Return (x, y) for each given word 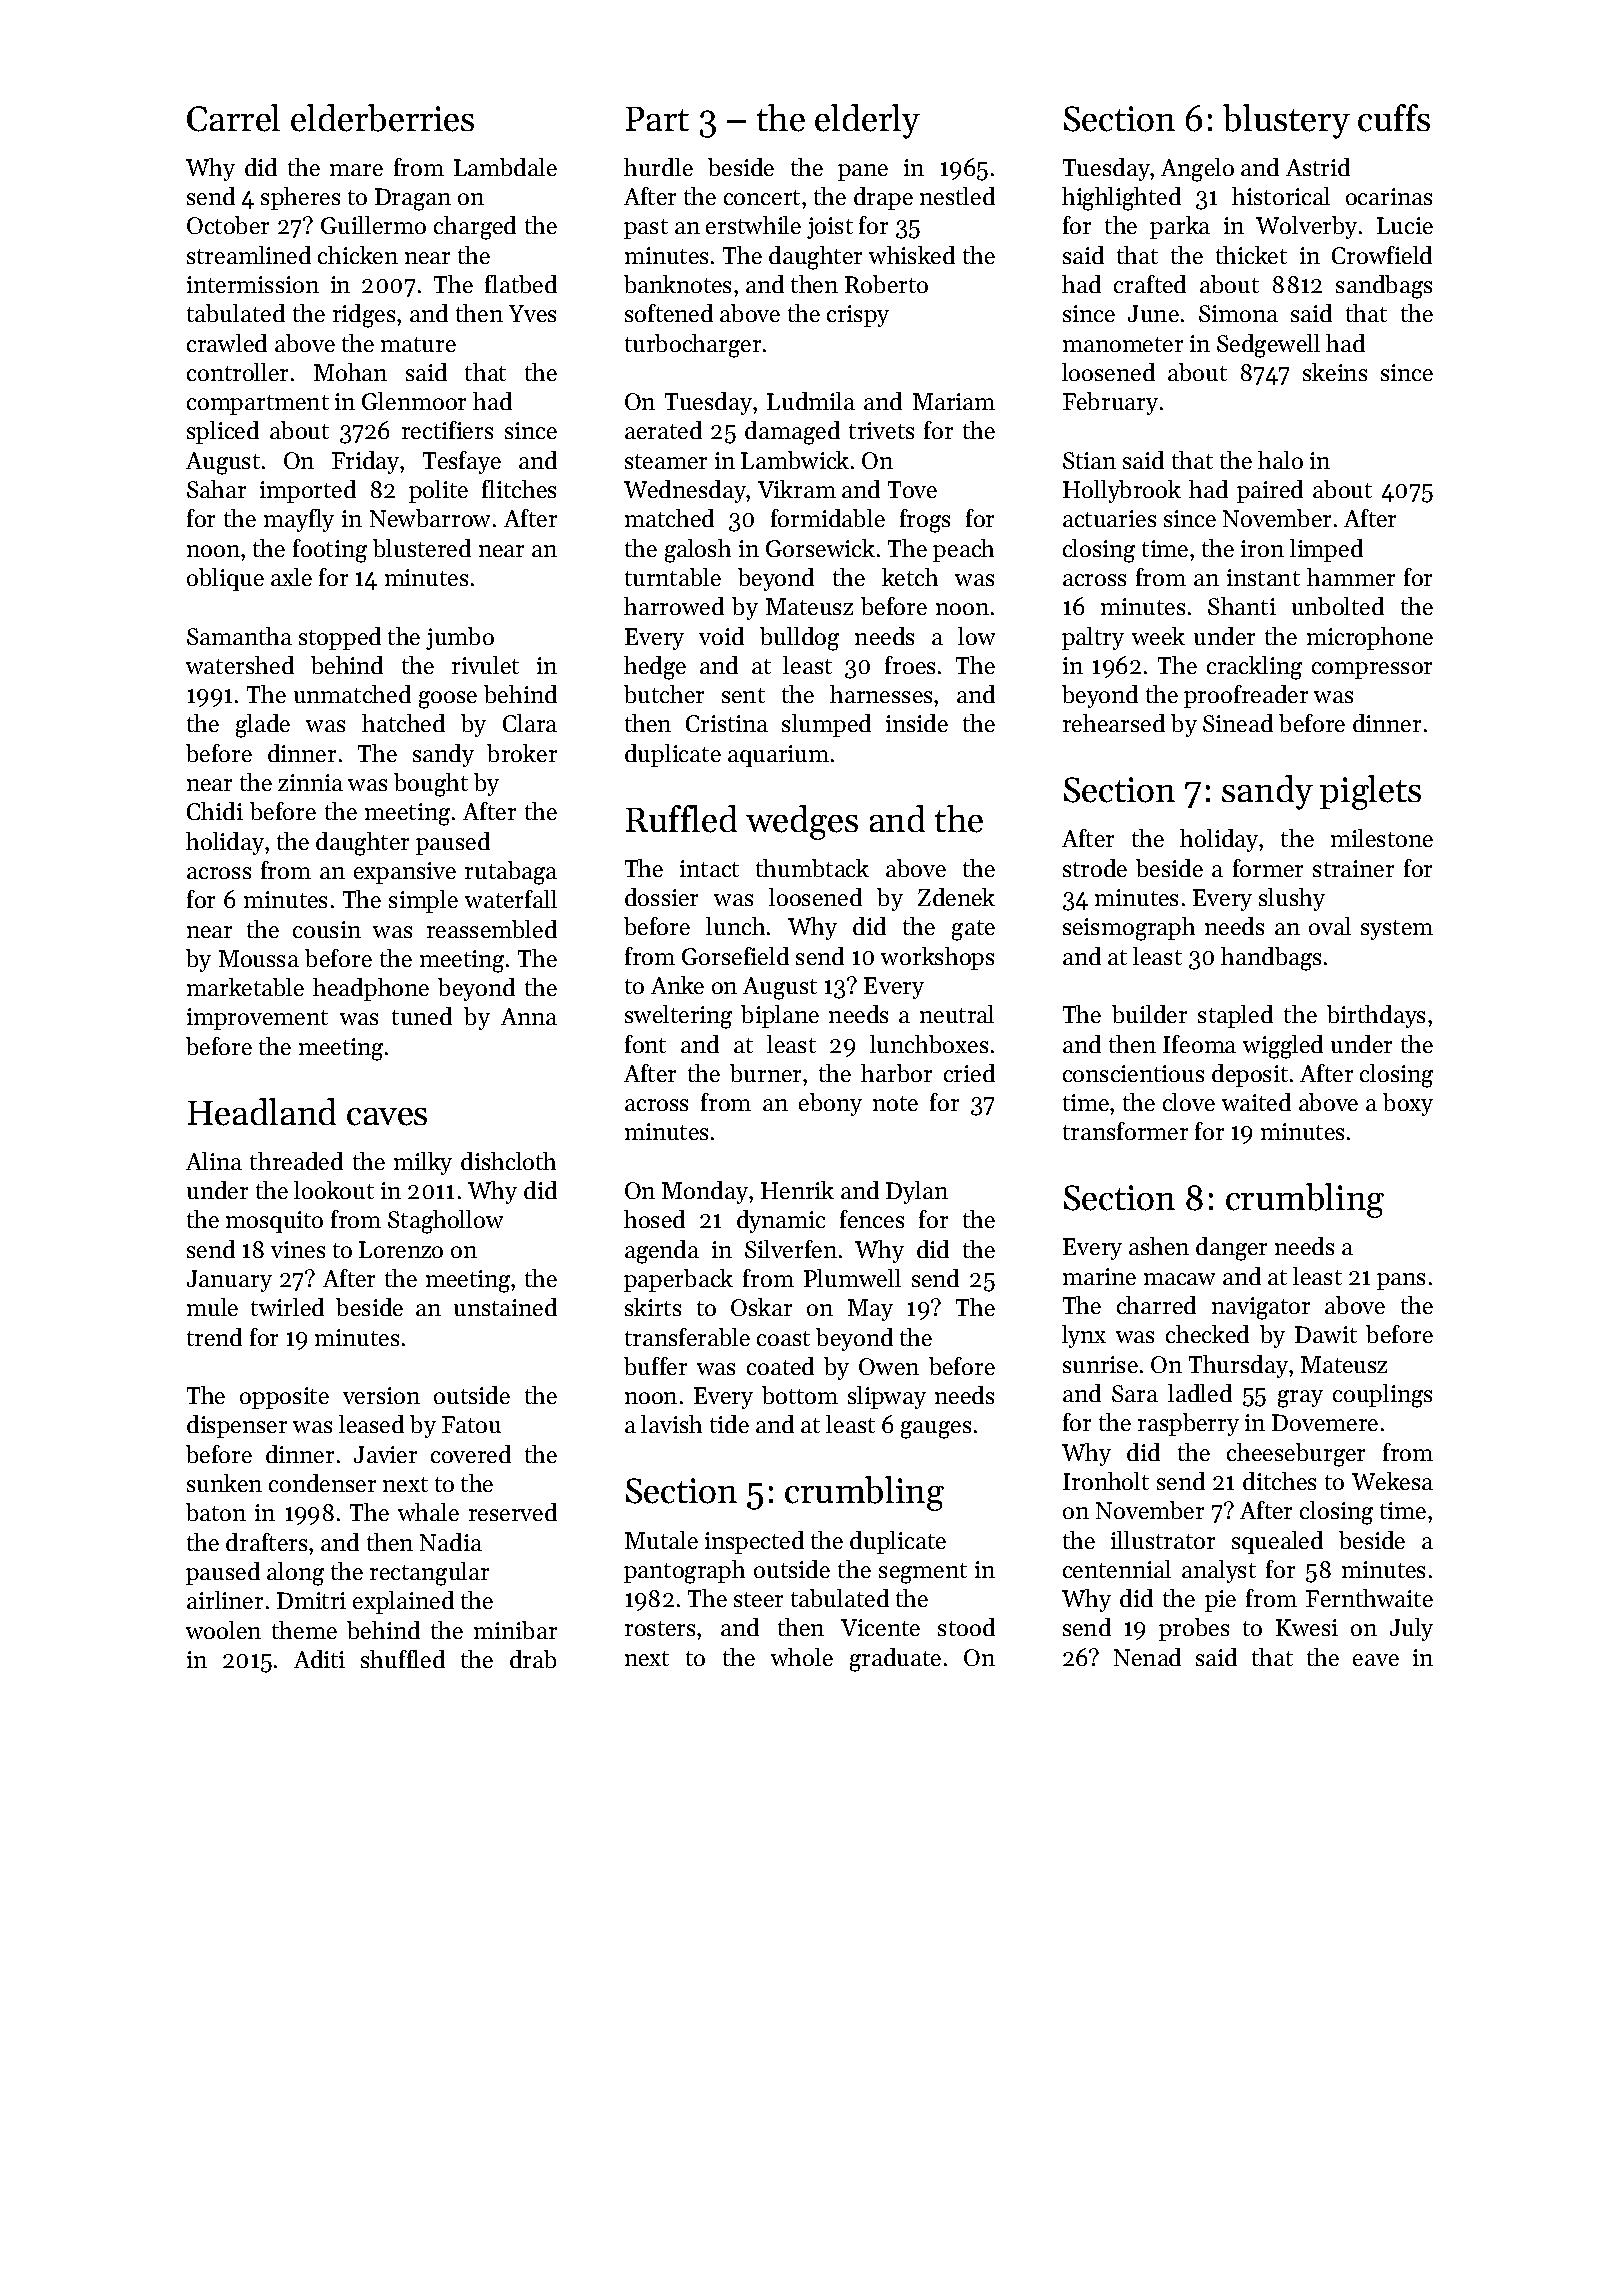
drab (533, 1659)
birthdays (1376, 1016)
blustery (1286, 121)
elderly (867, 121)
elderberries (382, 118)
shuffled (403, 1659)
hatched (403, 723)
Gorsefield (735, 956)
